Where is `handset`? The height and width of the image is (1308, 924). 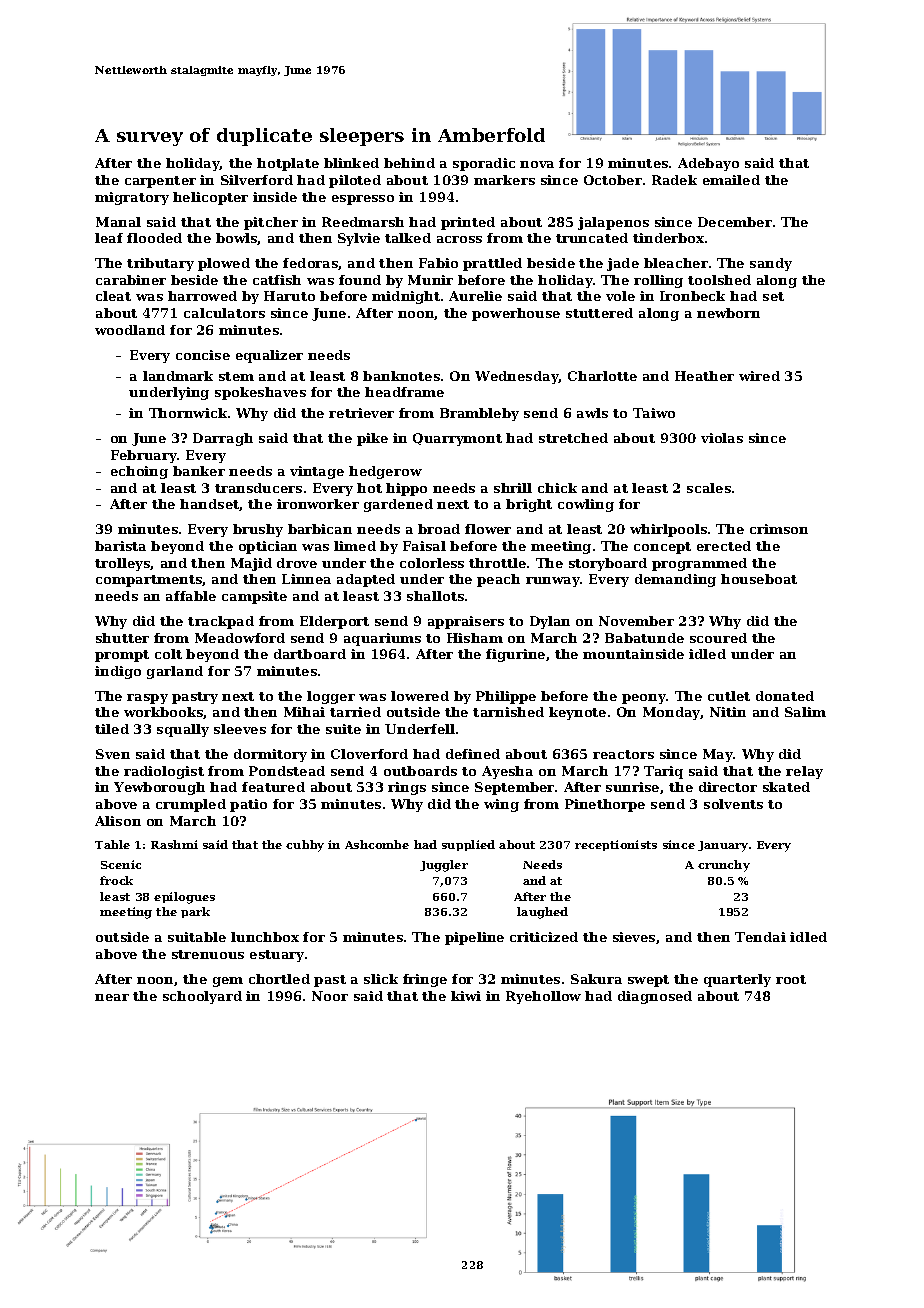 handset is located at coordinates (210, 505).
